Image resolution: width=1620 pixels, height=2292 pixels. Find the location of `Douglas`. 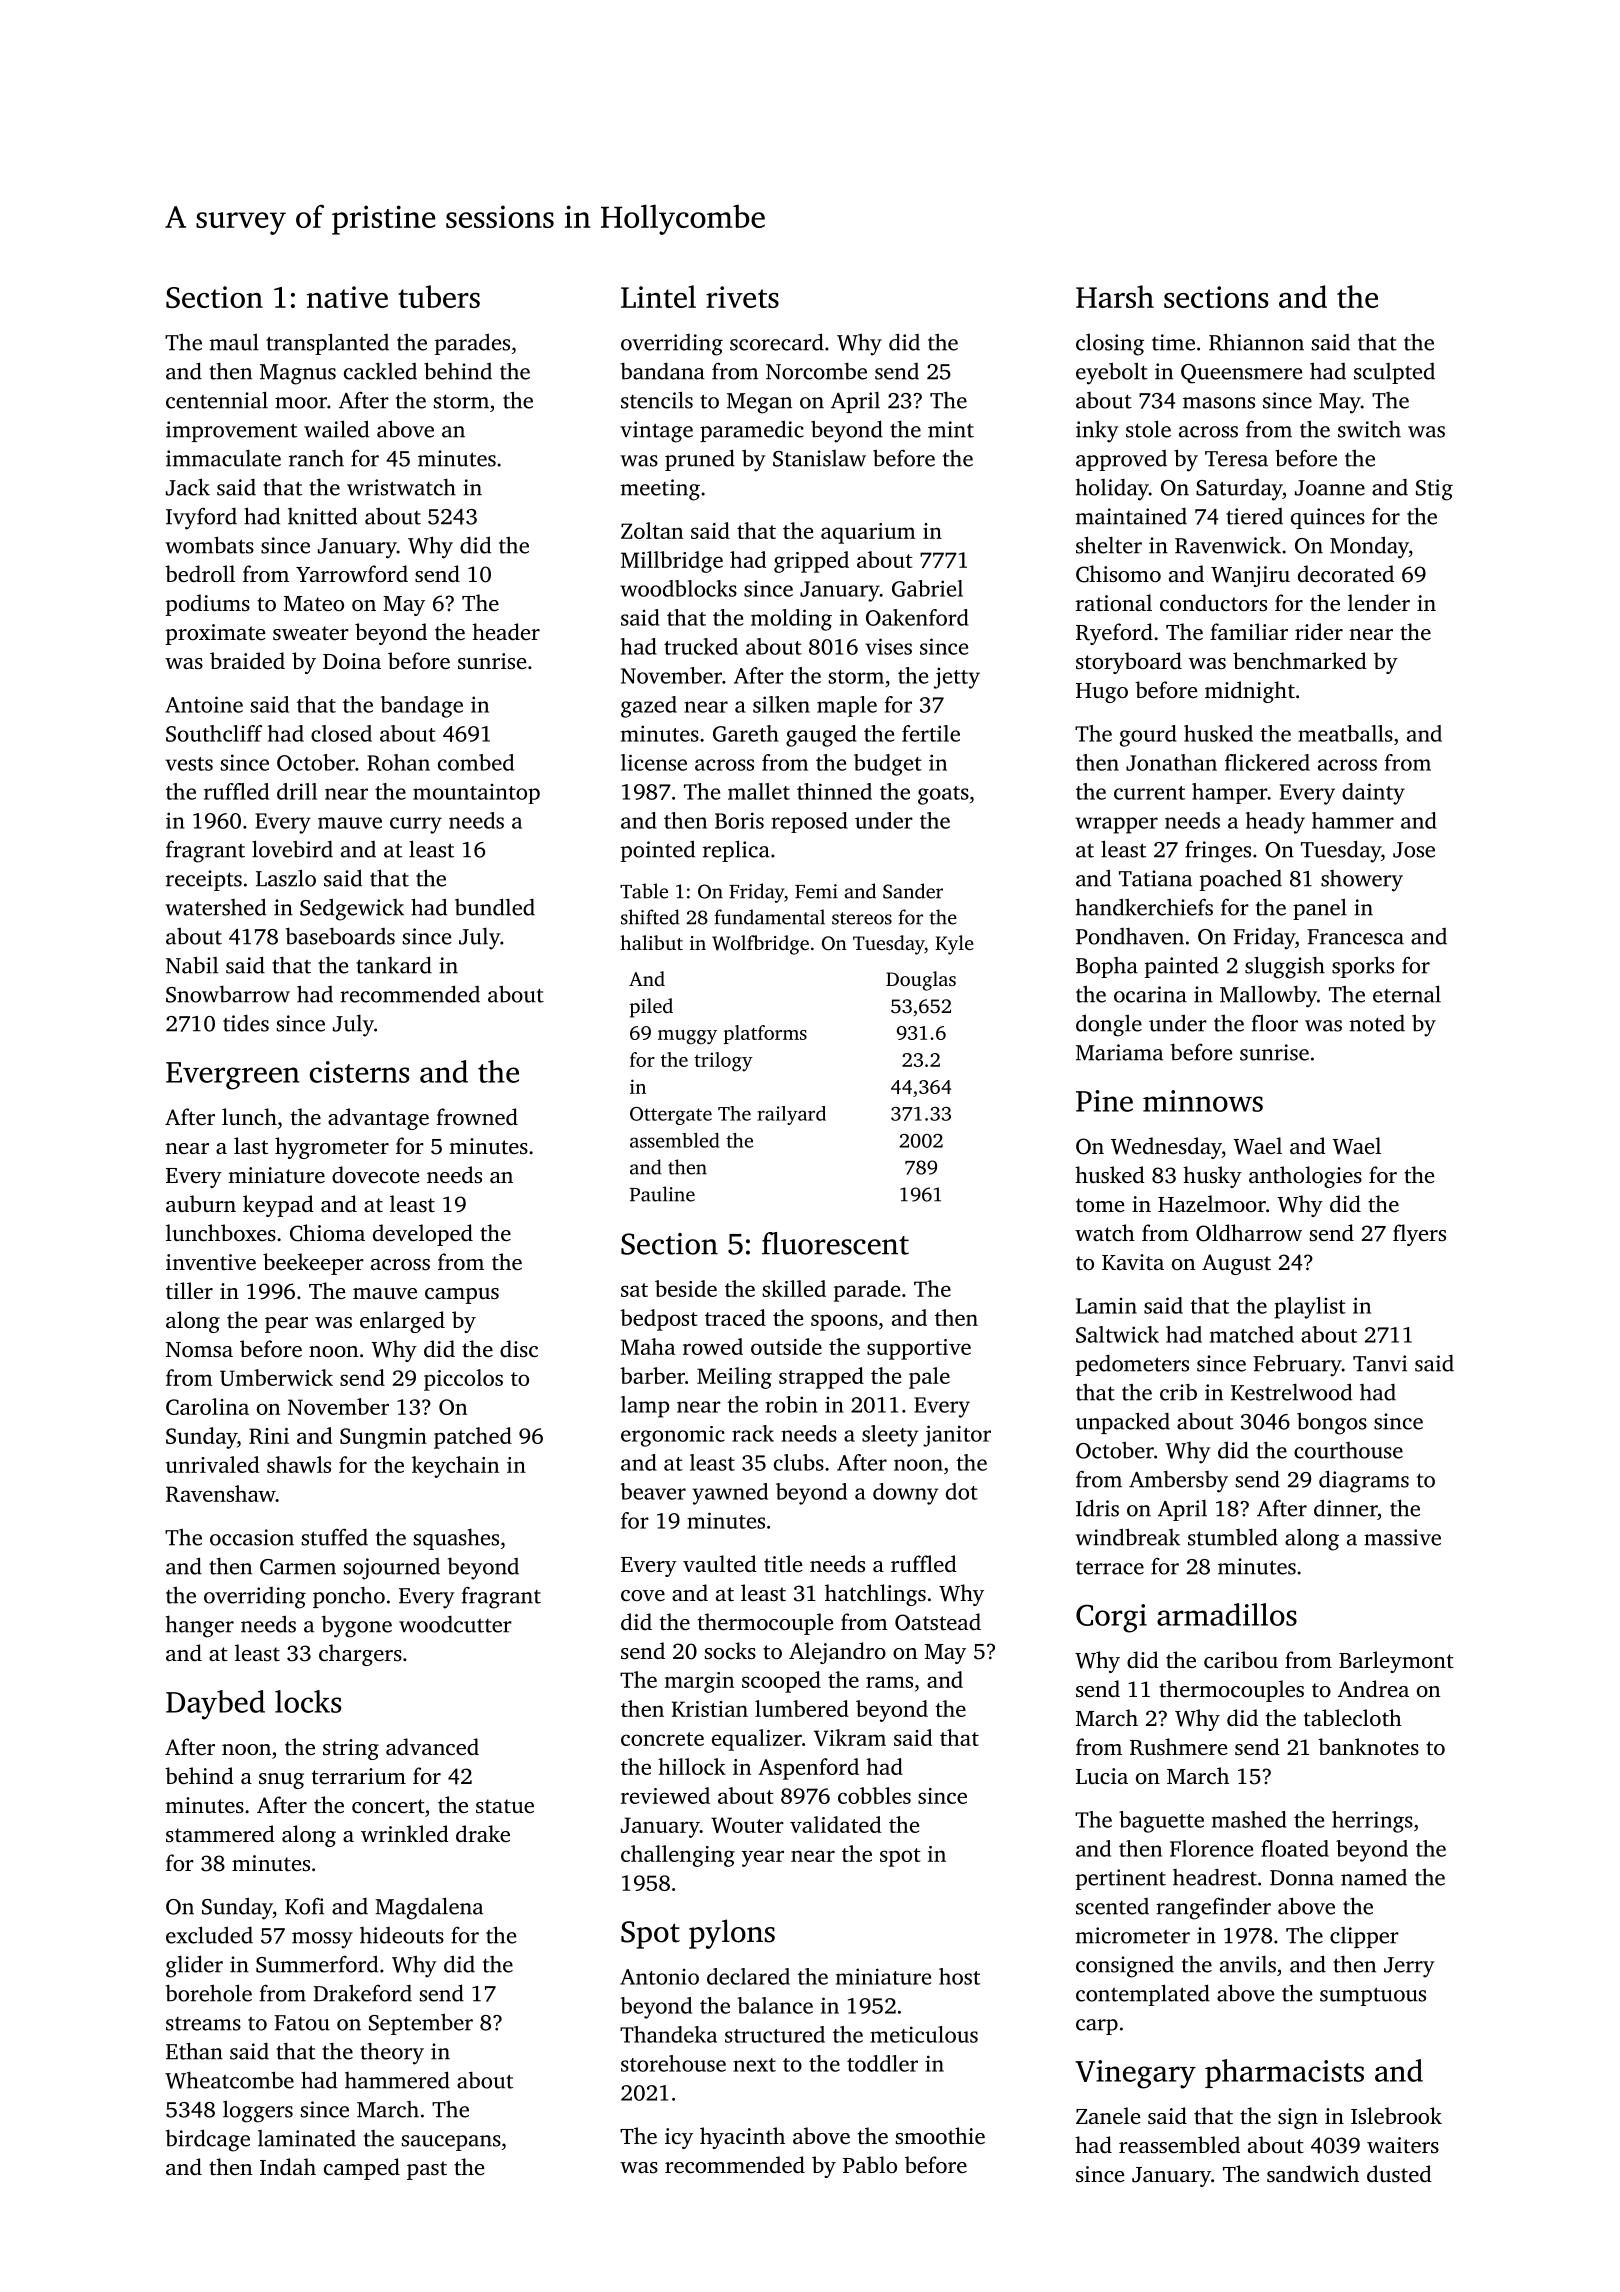

Douglas is located at coordinates (921, 981).
